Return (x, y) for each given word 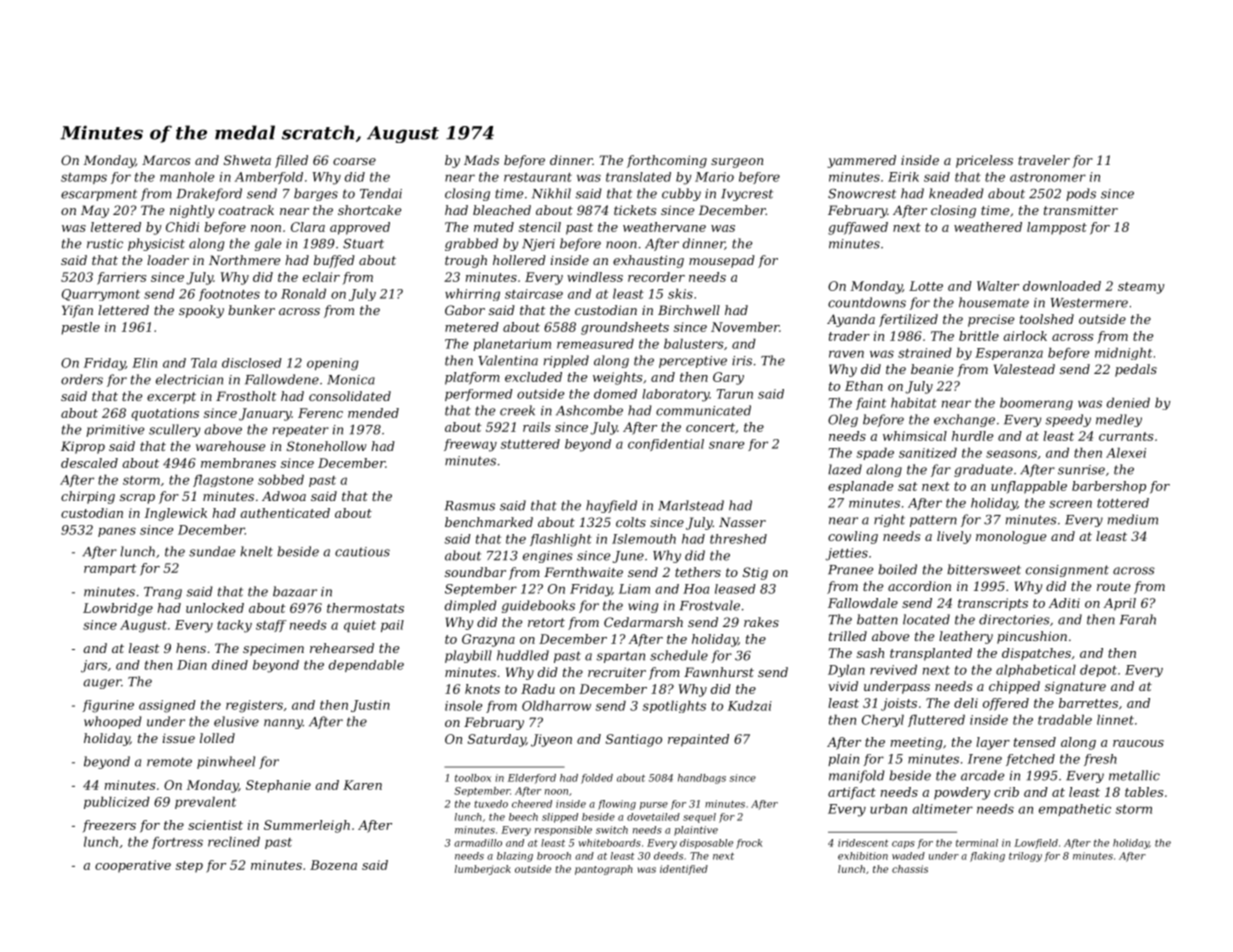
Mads (481, 160)
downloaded (1062, 286)
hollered (519, 260)
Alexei (1126, 452)
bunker (251, 310)
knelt (256, 551)
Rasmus (469, 506)
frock (749, 844)
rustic (105, 244)
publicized (117, 802)
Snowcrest (862, 194)
